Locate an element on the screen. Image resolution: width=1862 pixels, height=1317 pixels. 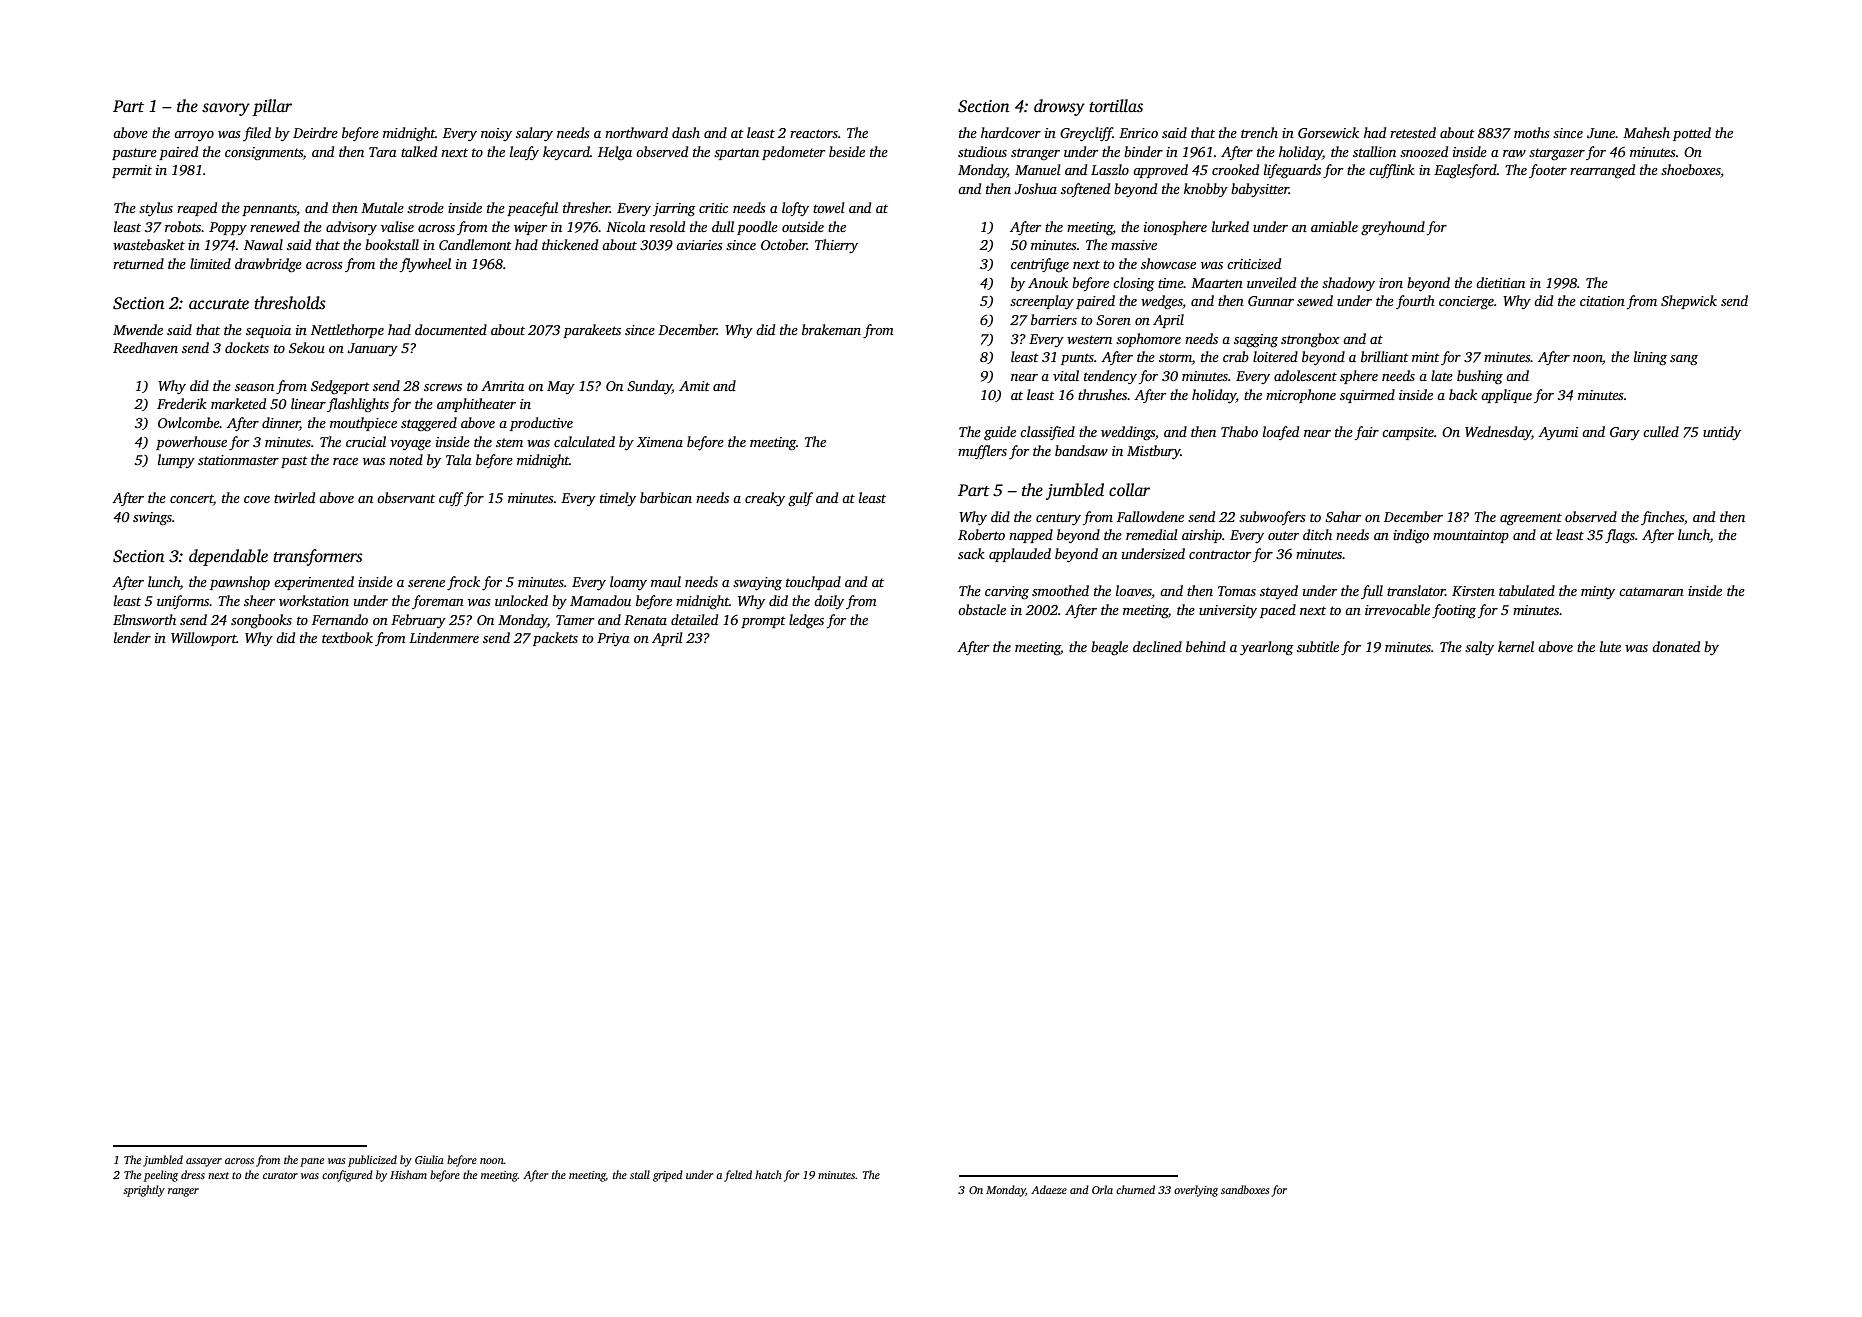
Priya is located at coordinates (613, 639).
